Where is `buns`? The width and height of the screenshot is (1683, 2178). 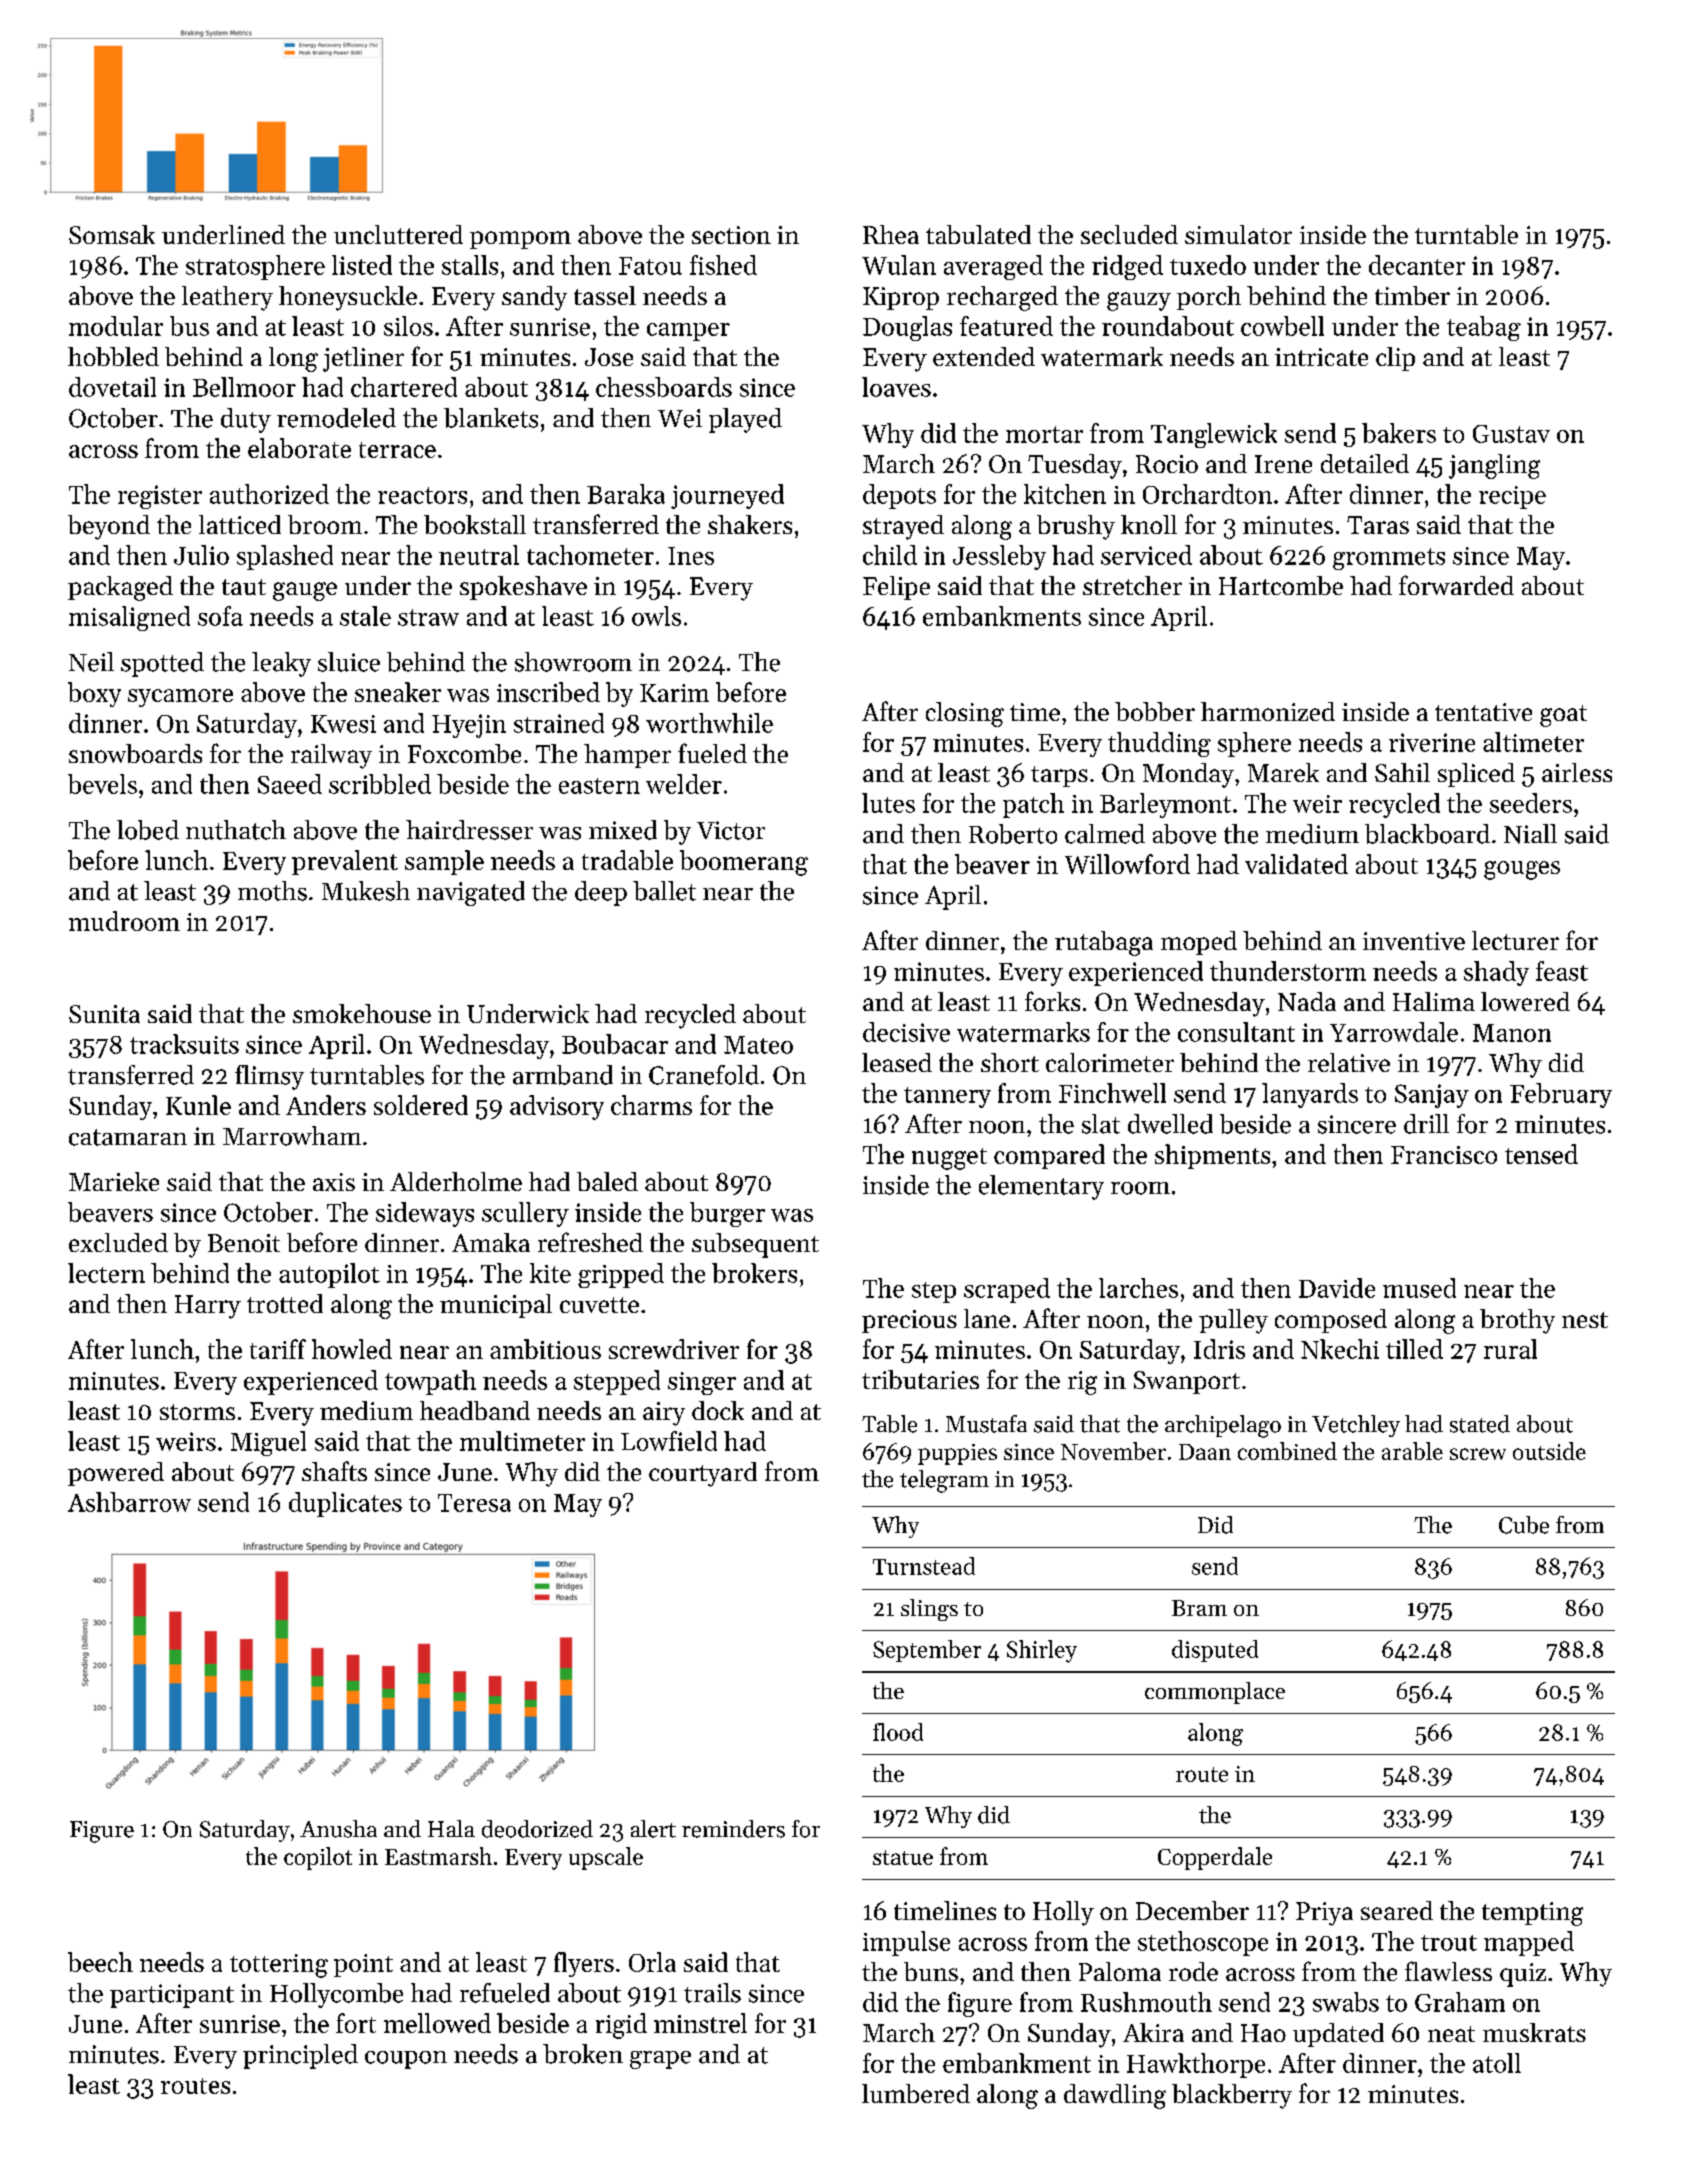 buns is located at coordinates (931, 1971).
